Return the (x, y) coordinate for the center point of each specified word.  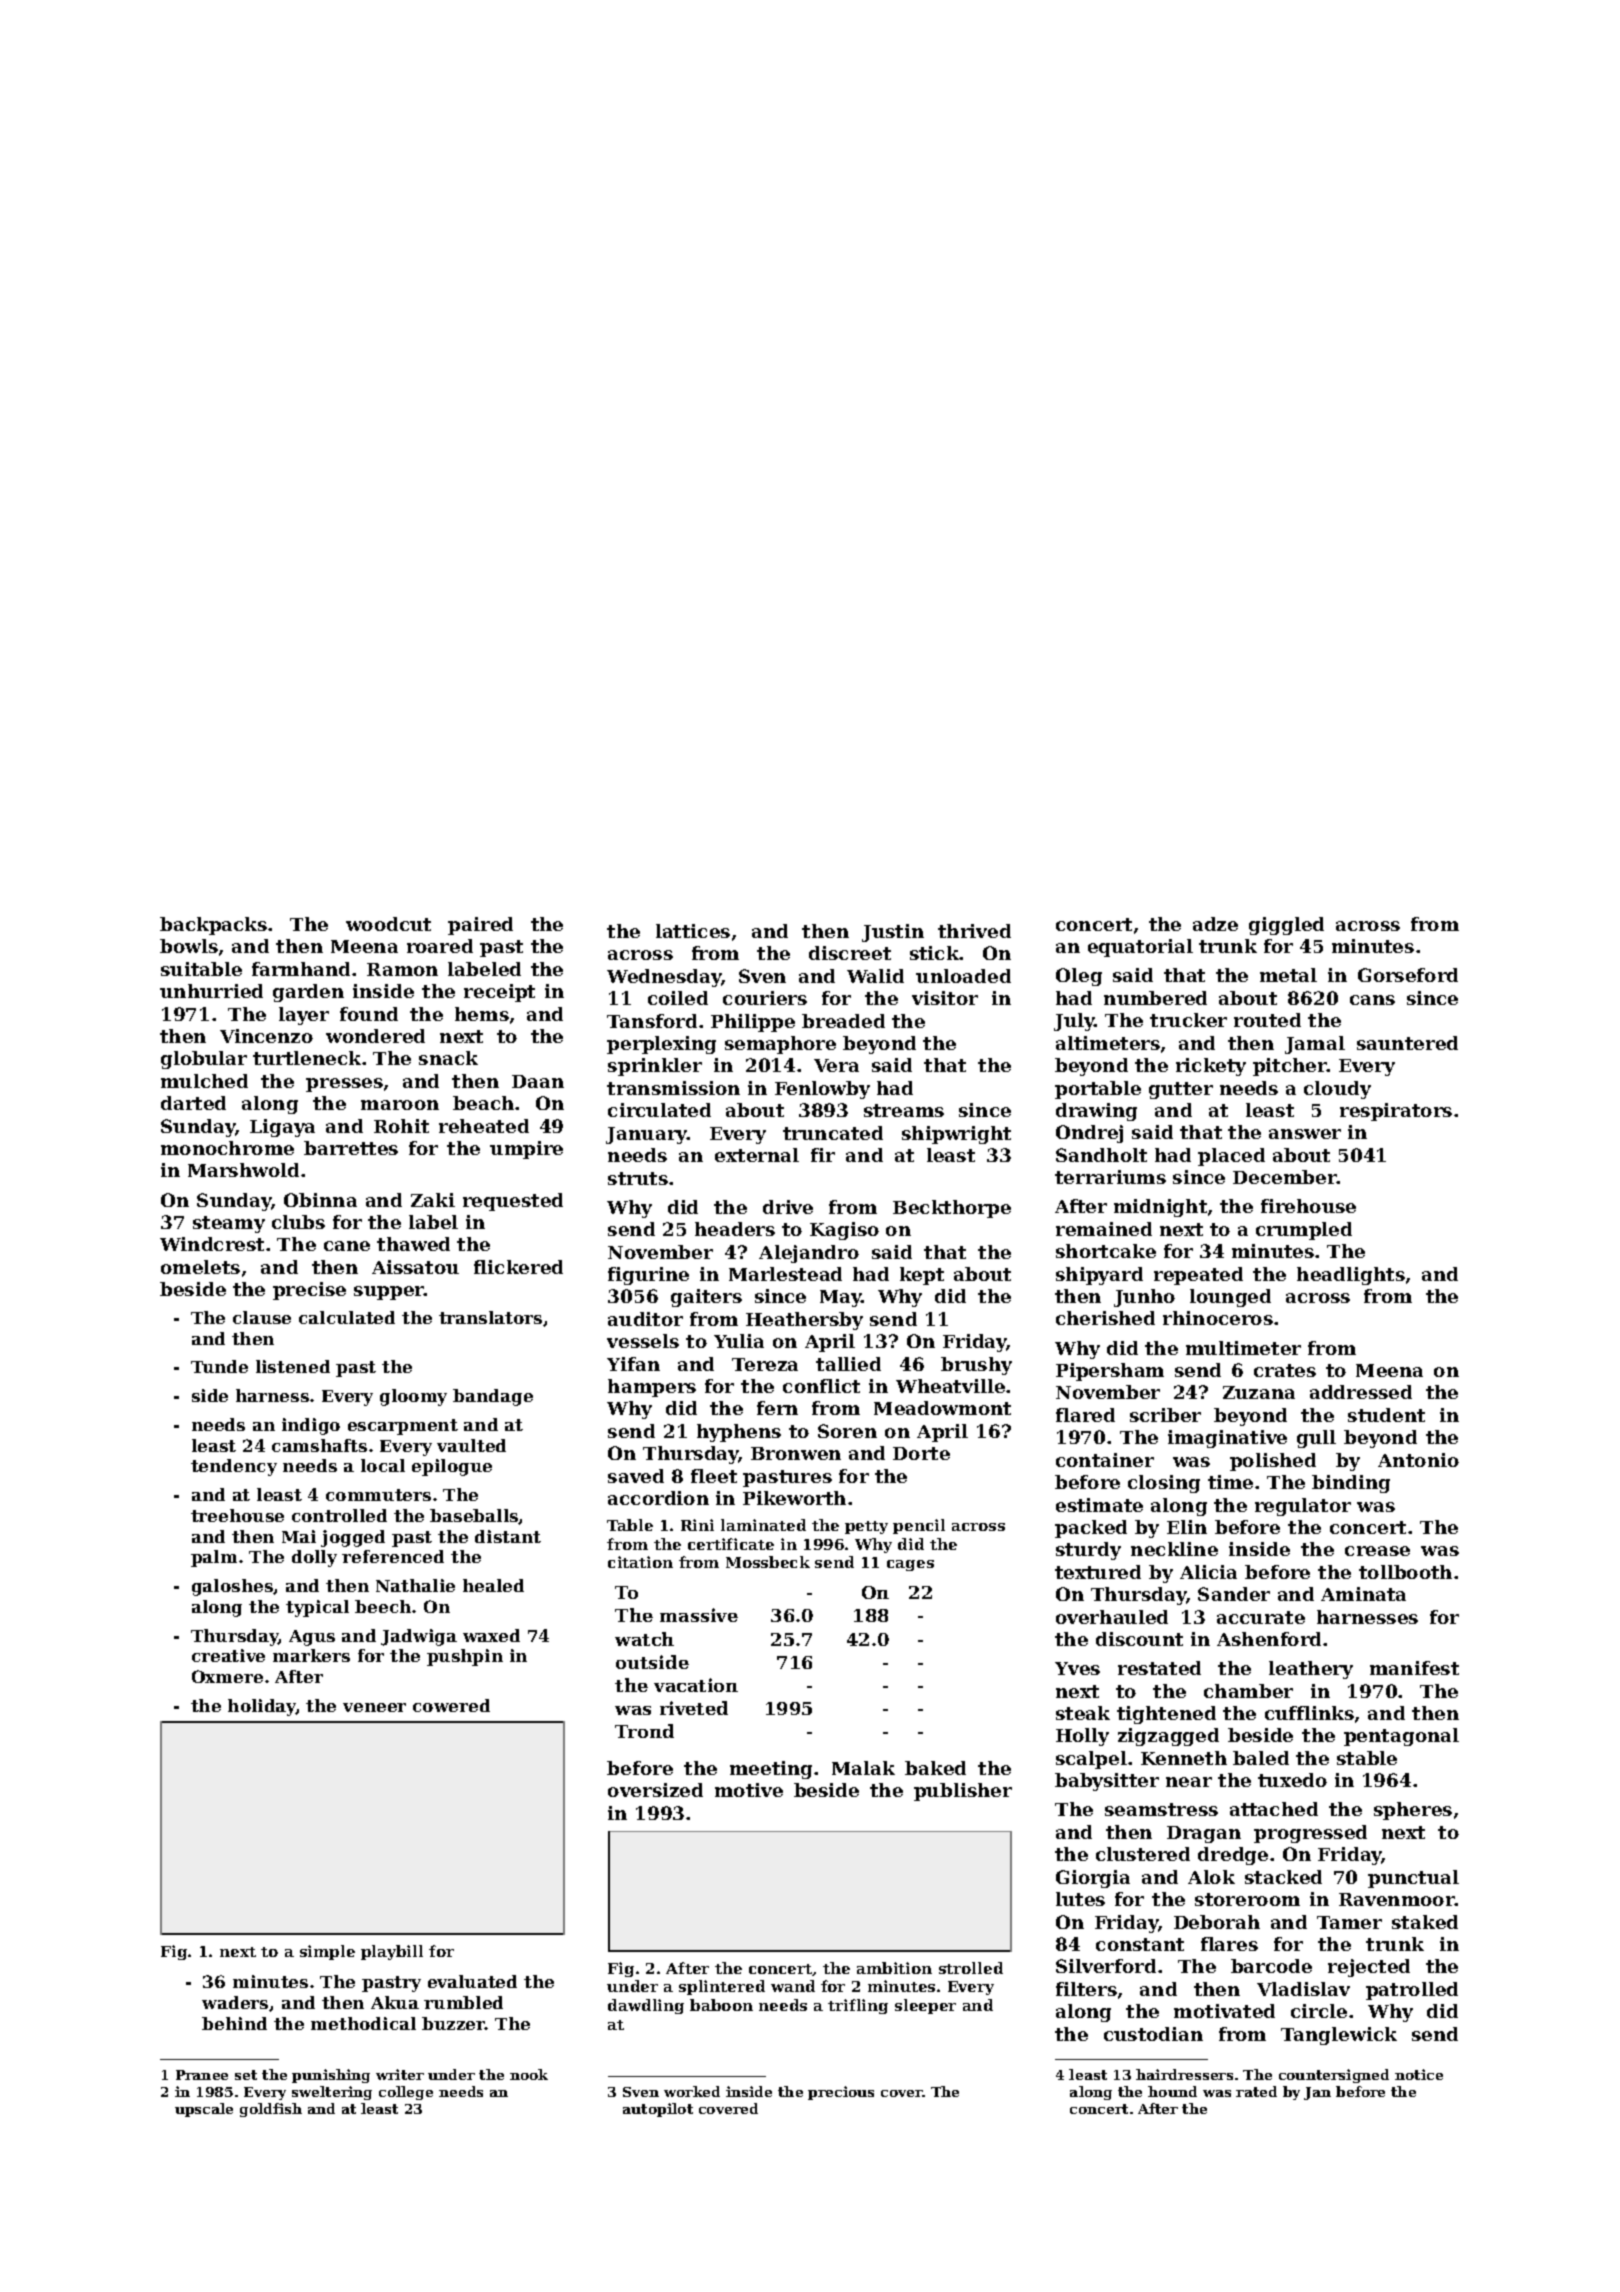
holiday (262, 1707)
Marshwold (243, 1170)
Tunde (219, 1366)
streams (904, 1110)
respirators (1396, 1112)
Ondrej (1089, 1134)
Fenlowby (822, 1090)
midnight (1160, 1208)
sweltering (332, 2093)
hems (482, 1014)
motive (749, 1790)
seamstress (1161, 1809)
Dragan (1204, 1834)
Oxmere (227, 1676)
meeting (771, 1770)
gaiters (706, 1298)
